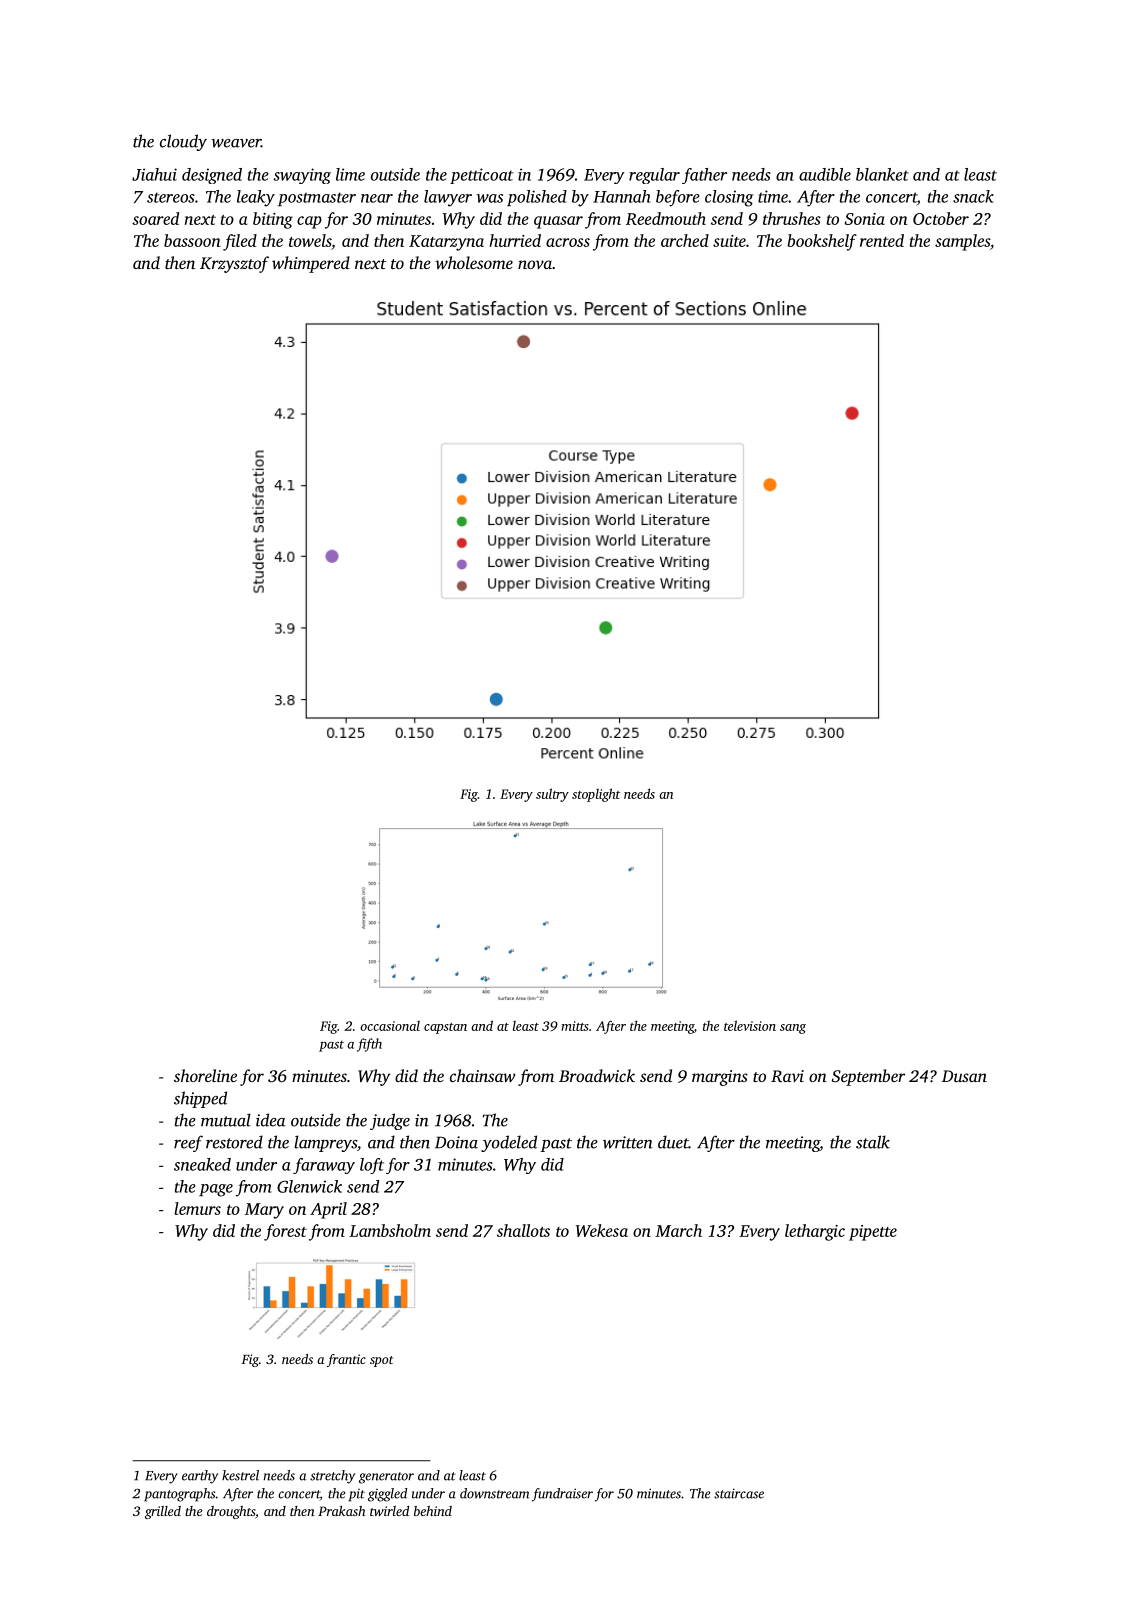 This screenshot has width=1134, height=1603. What do you see at coordinates (793, 1029) in the screenshot?
I see `sang` at bounding box center [793, 1029].
